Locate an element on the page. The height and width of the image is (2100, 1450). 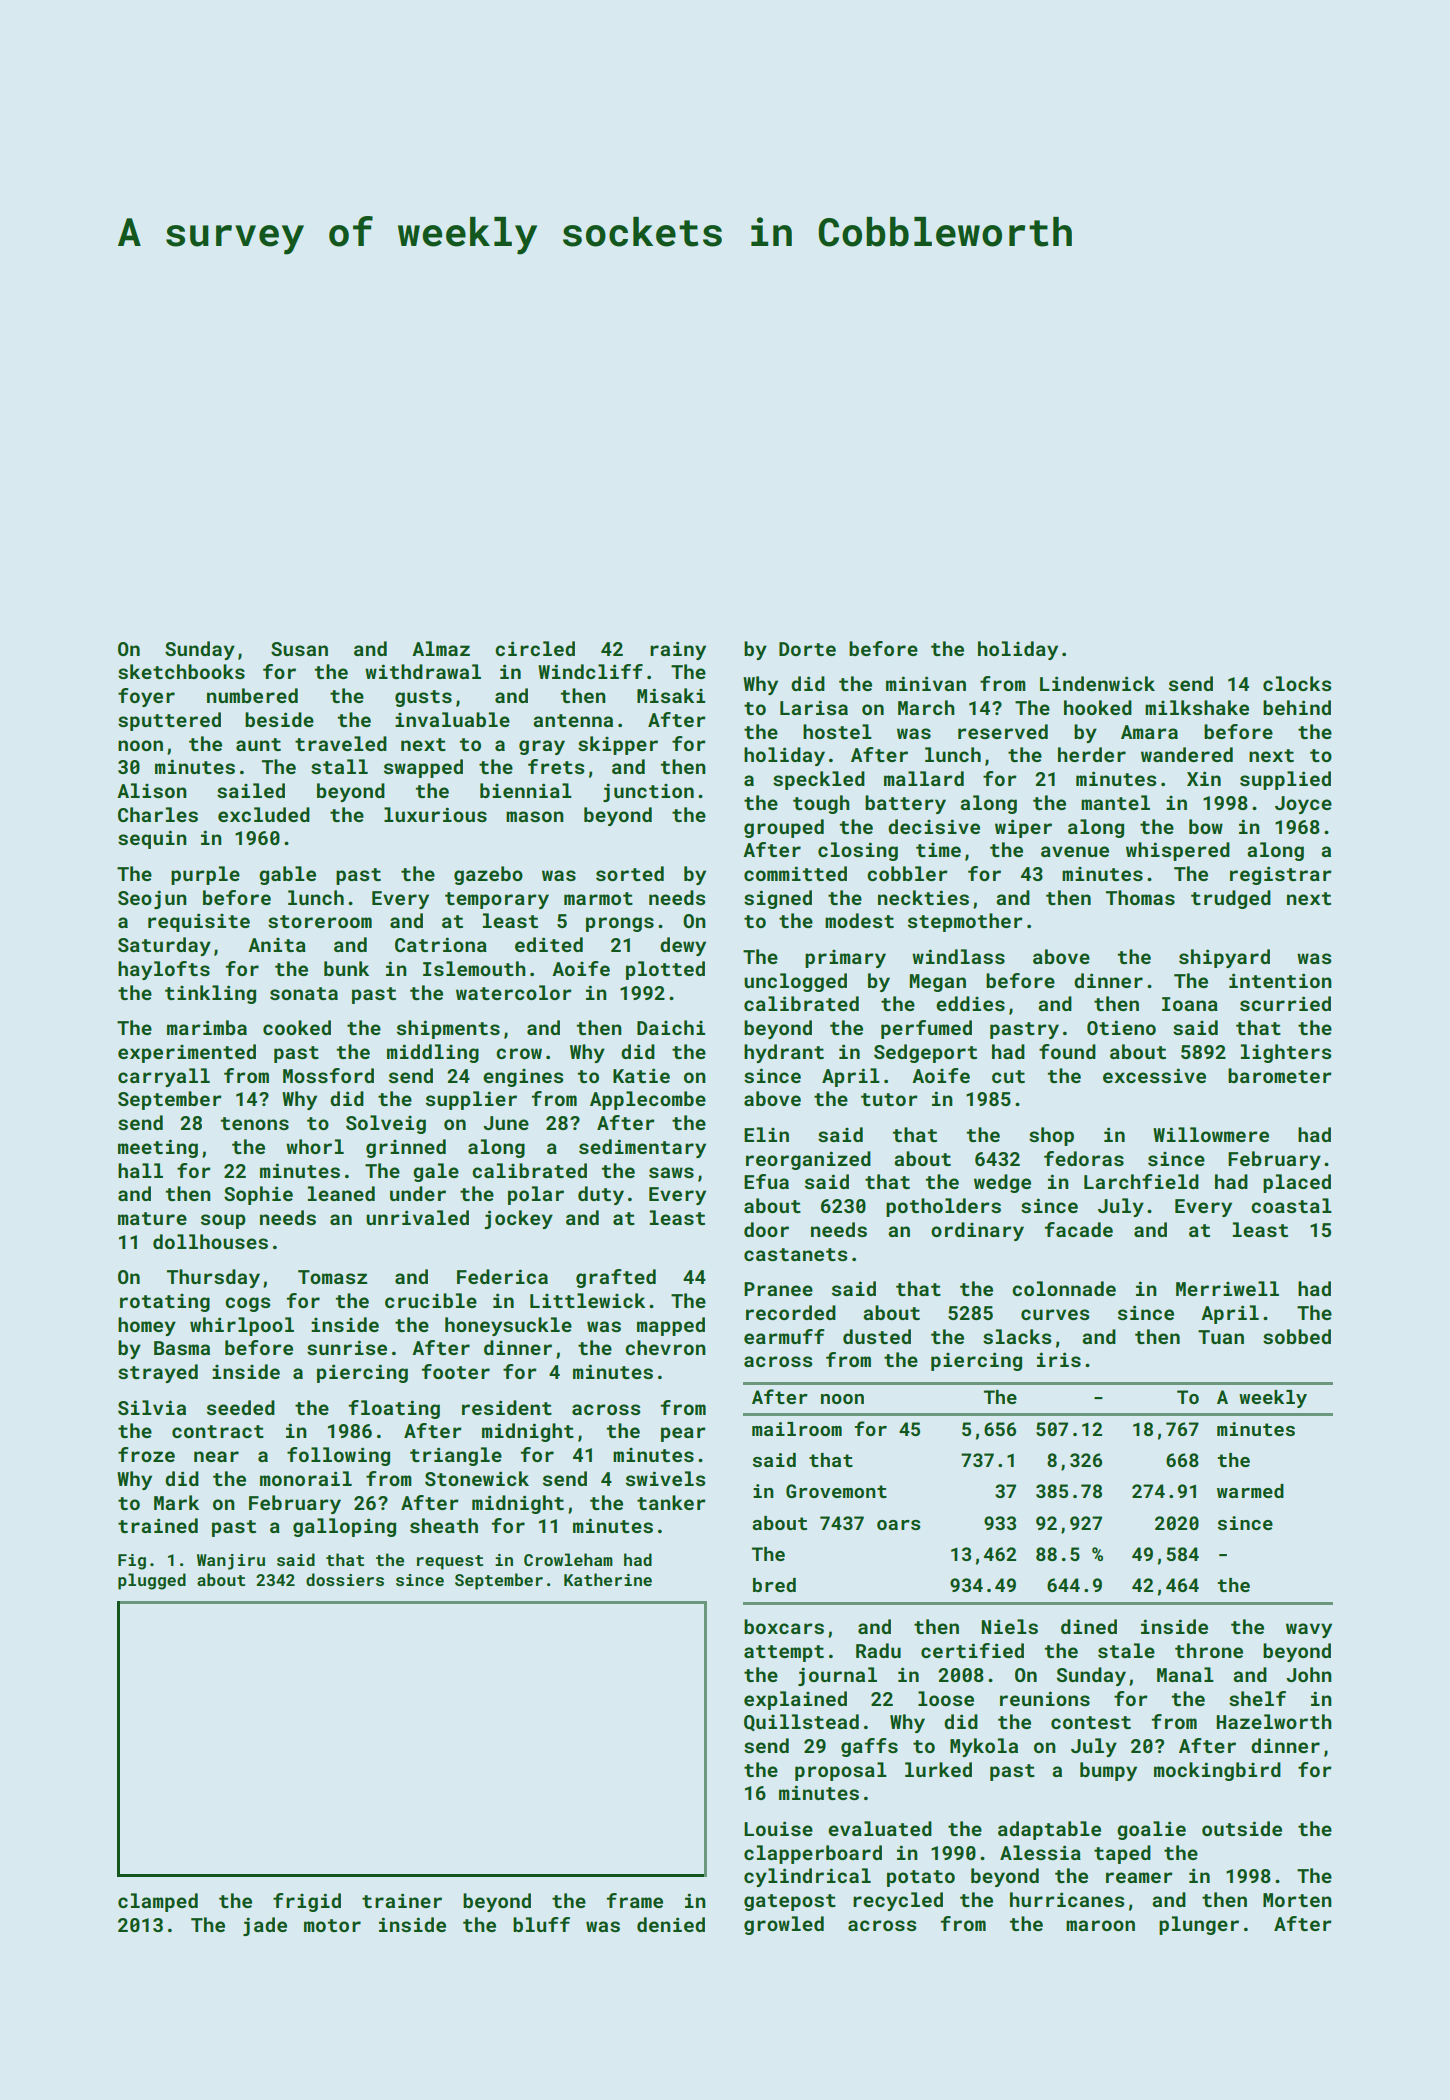
Lindenwick is located at coordinates (1097, 683).
